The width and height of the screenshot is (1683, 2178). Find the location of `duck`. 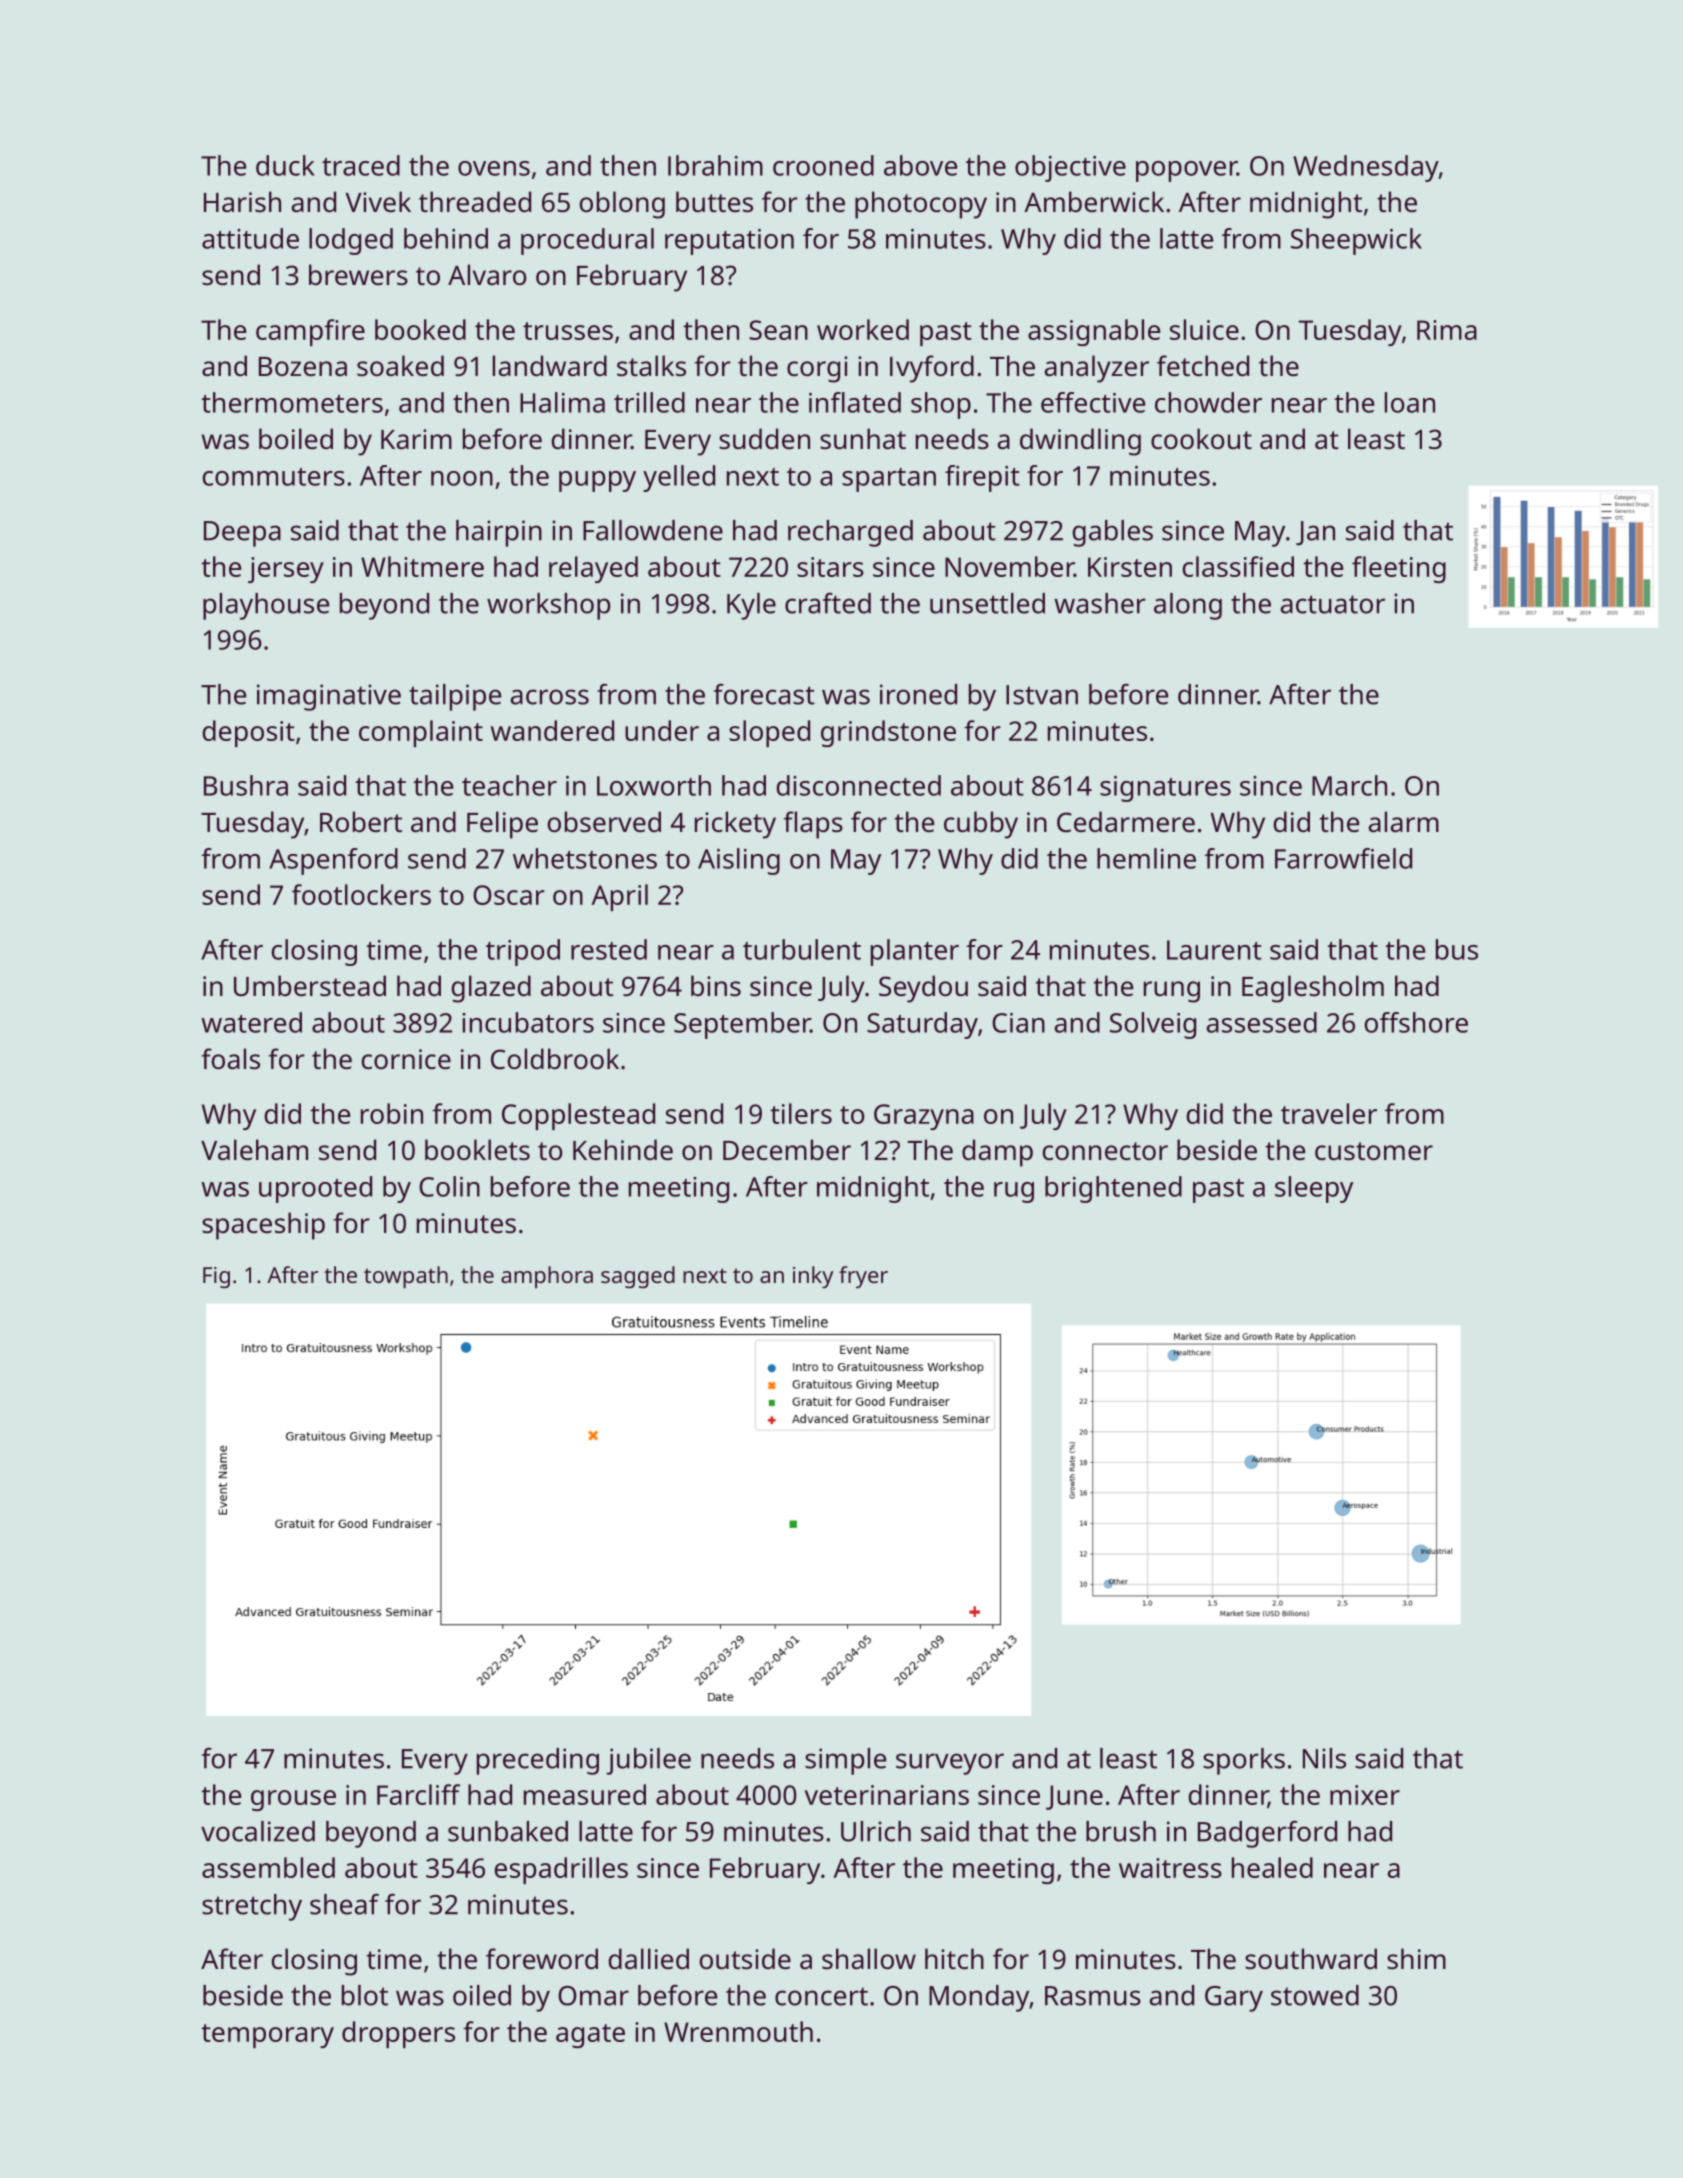

duck is located at coordinates (285, 165).
